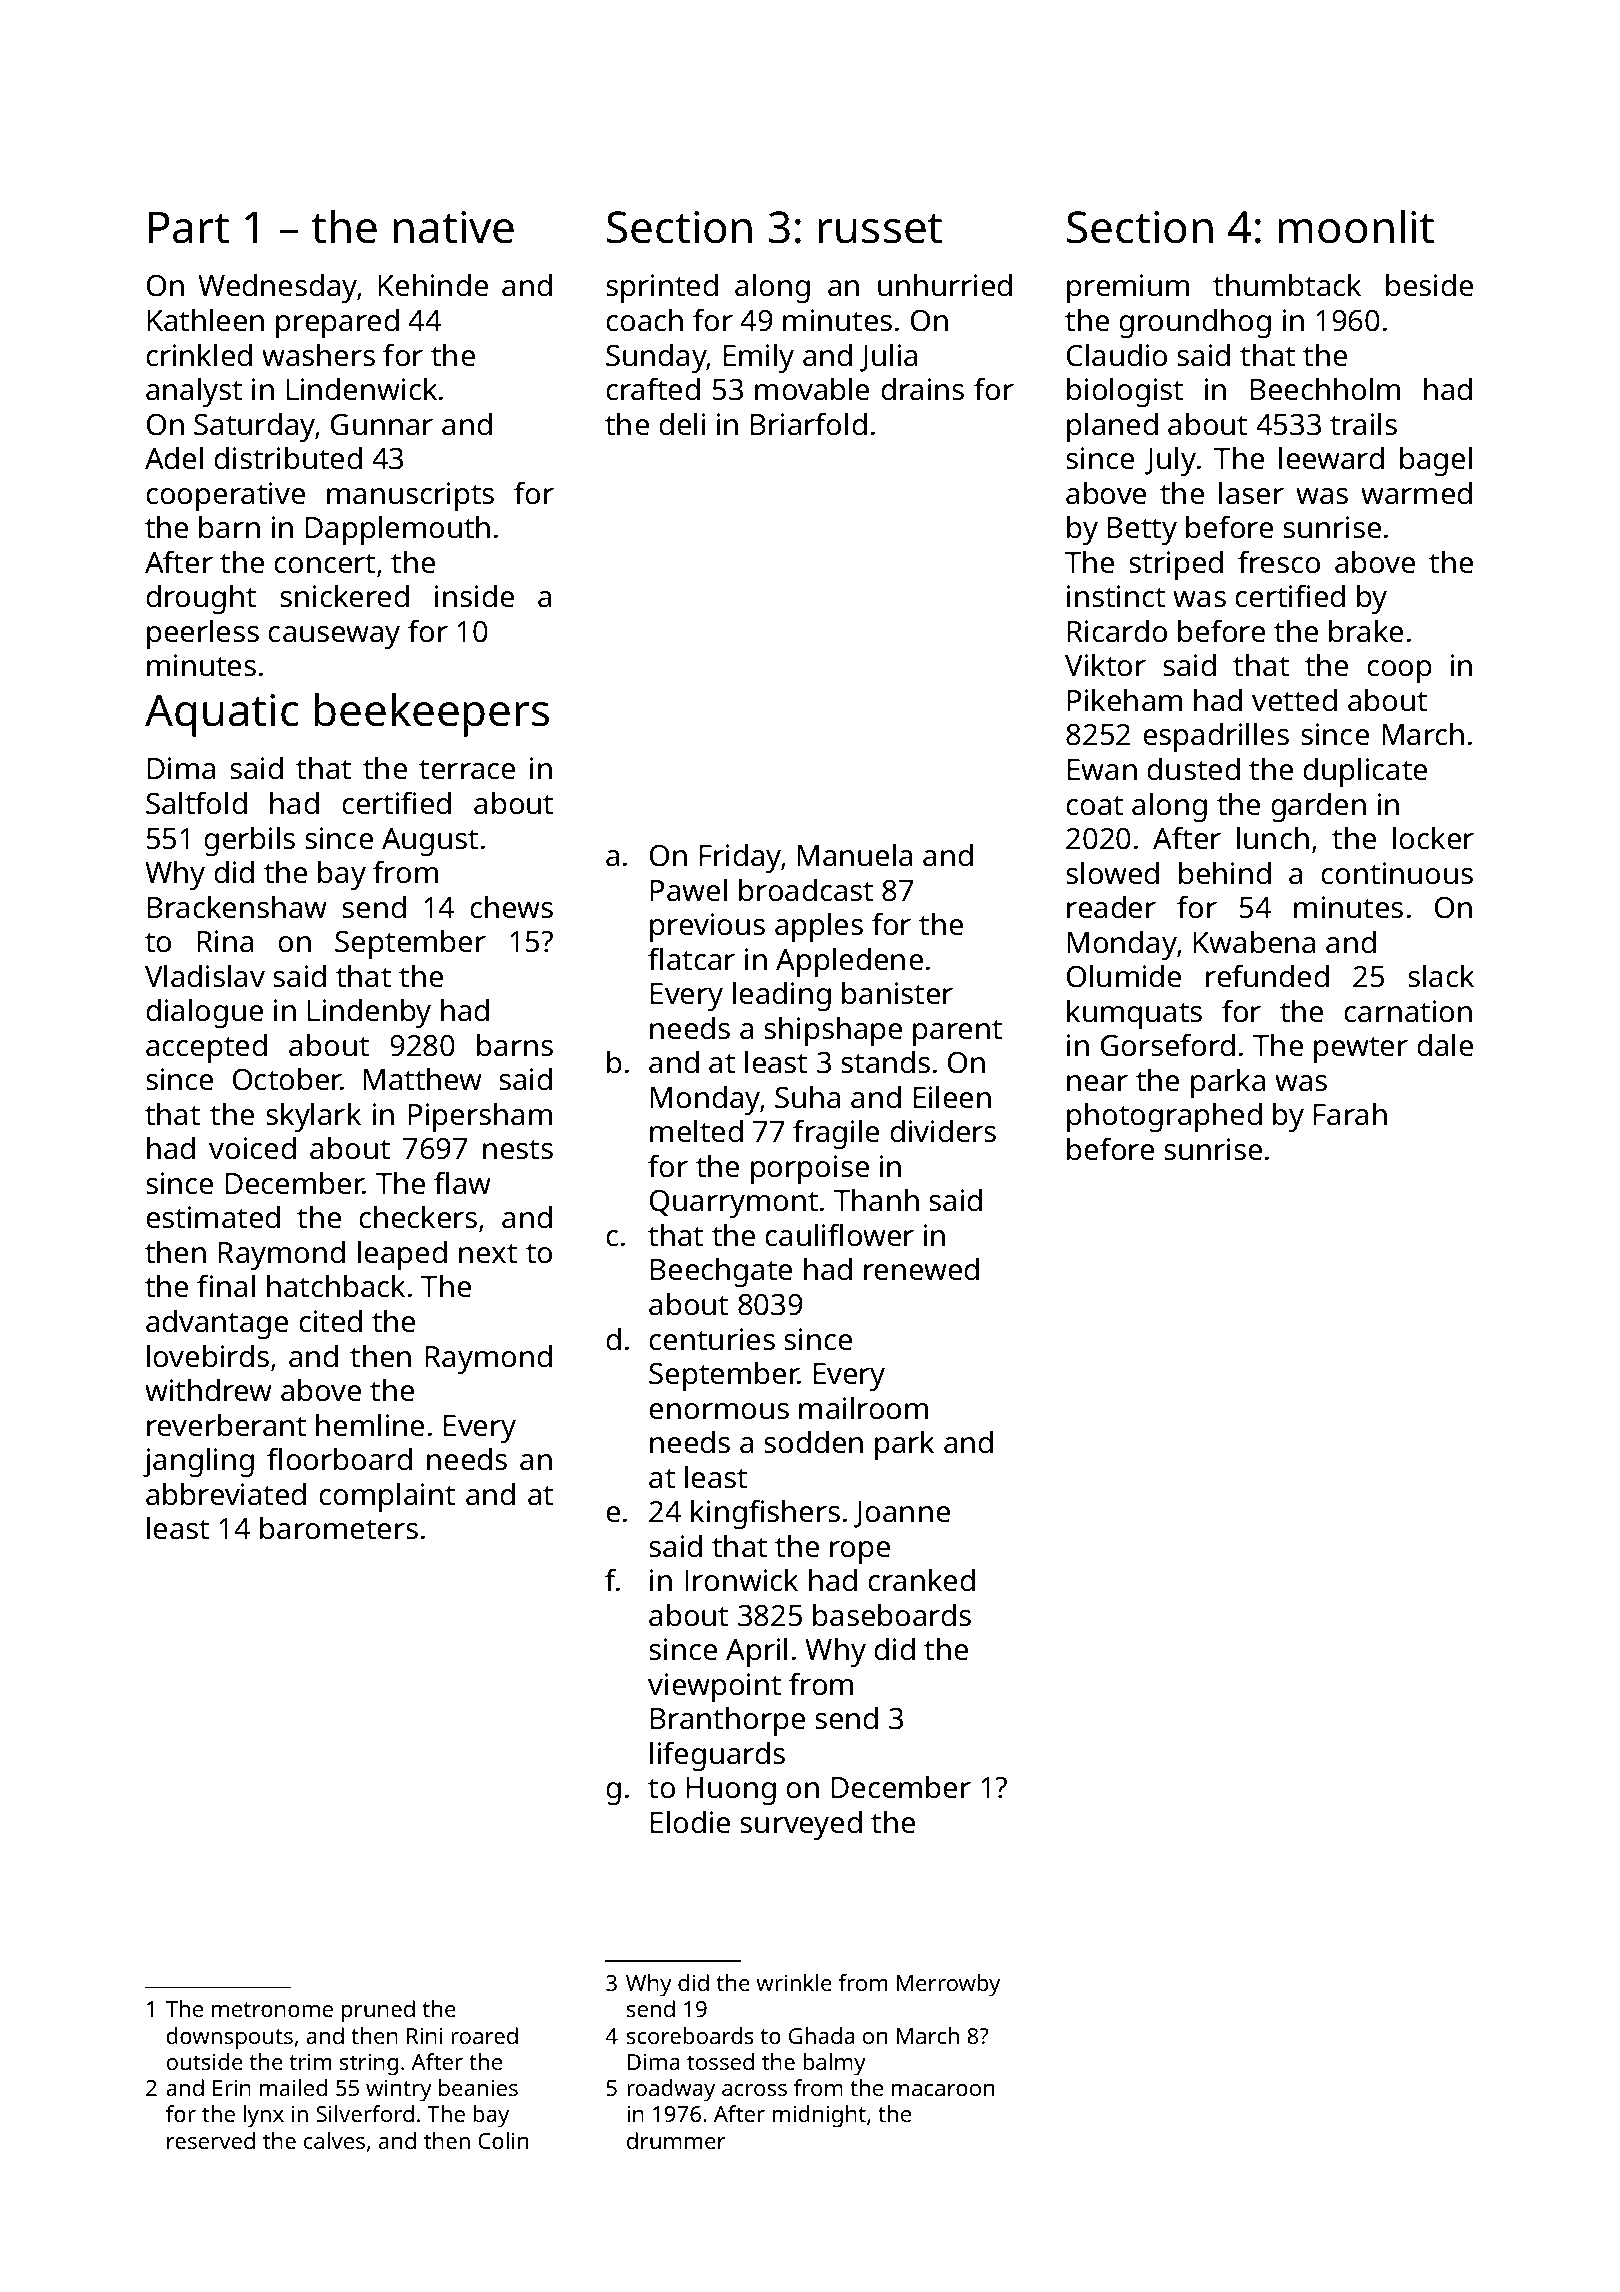  What do you see at coordinates (334, 2140) in the screenshot?
I see `calves` at bounding box center [334, 2140].
